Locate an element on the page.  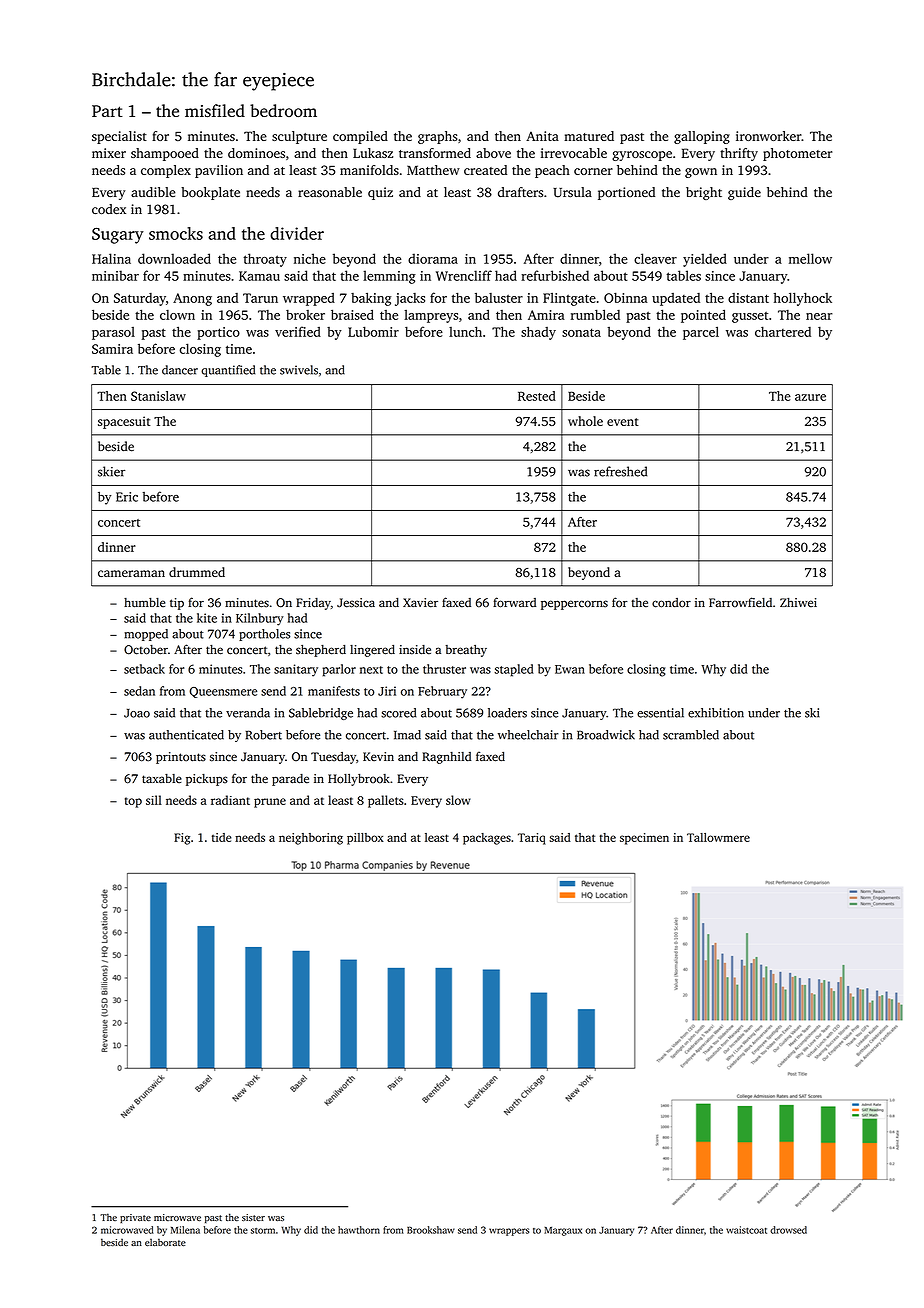
misfiled is located at coordinates (215, 110).
